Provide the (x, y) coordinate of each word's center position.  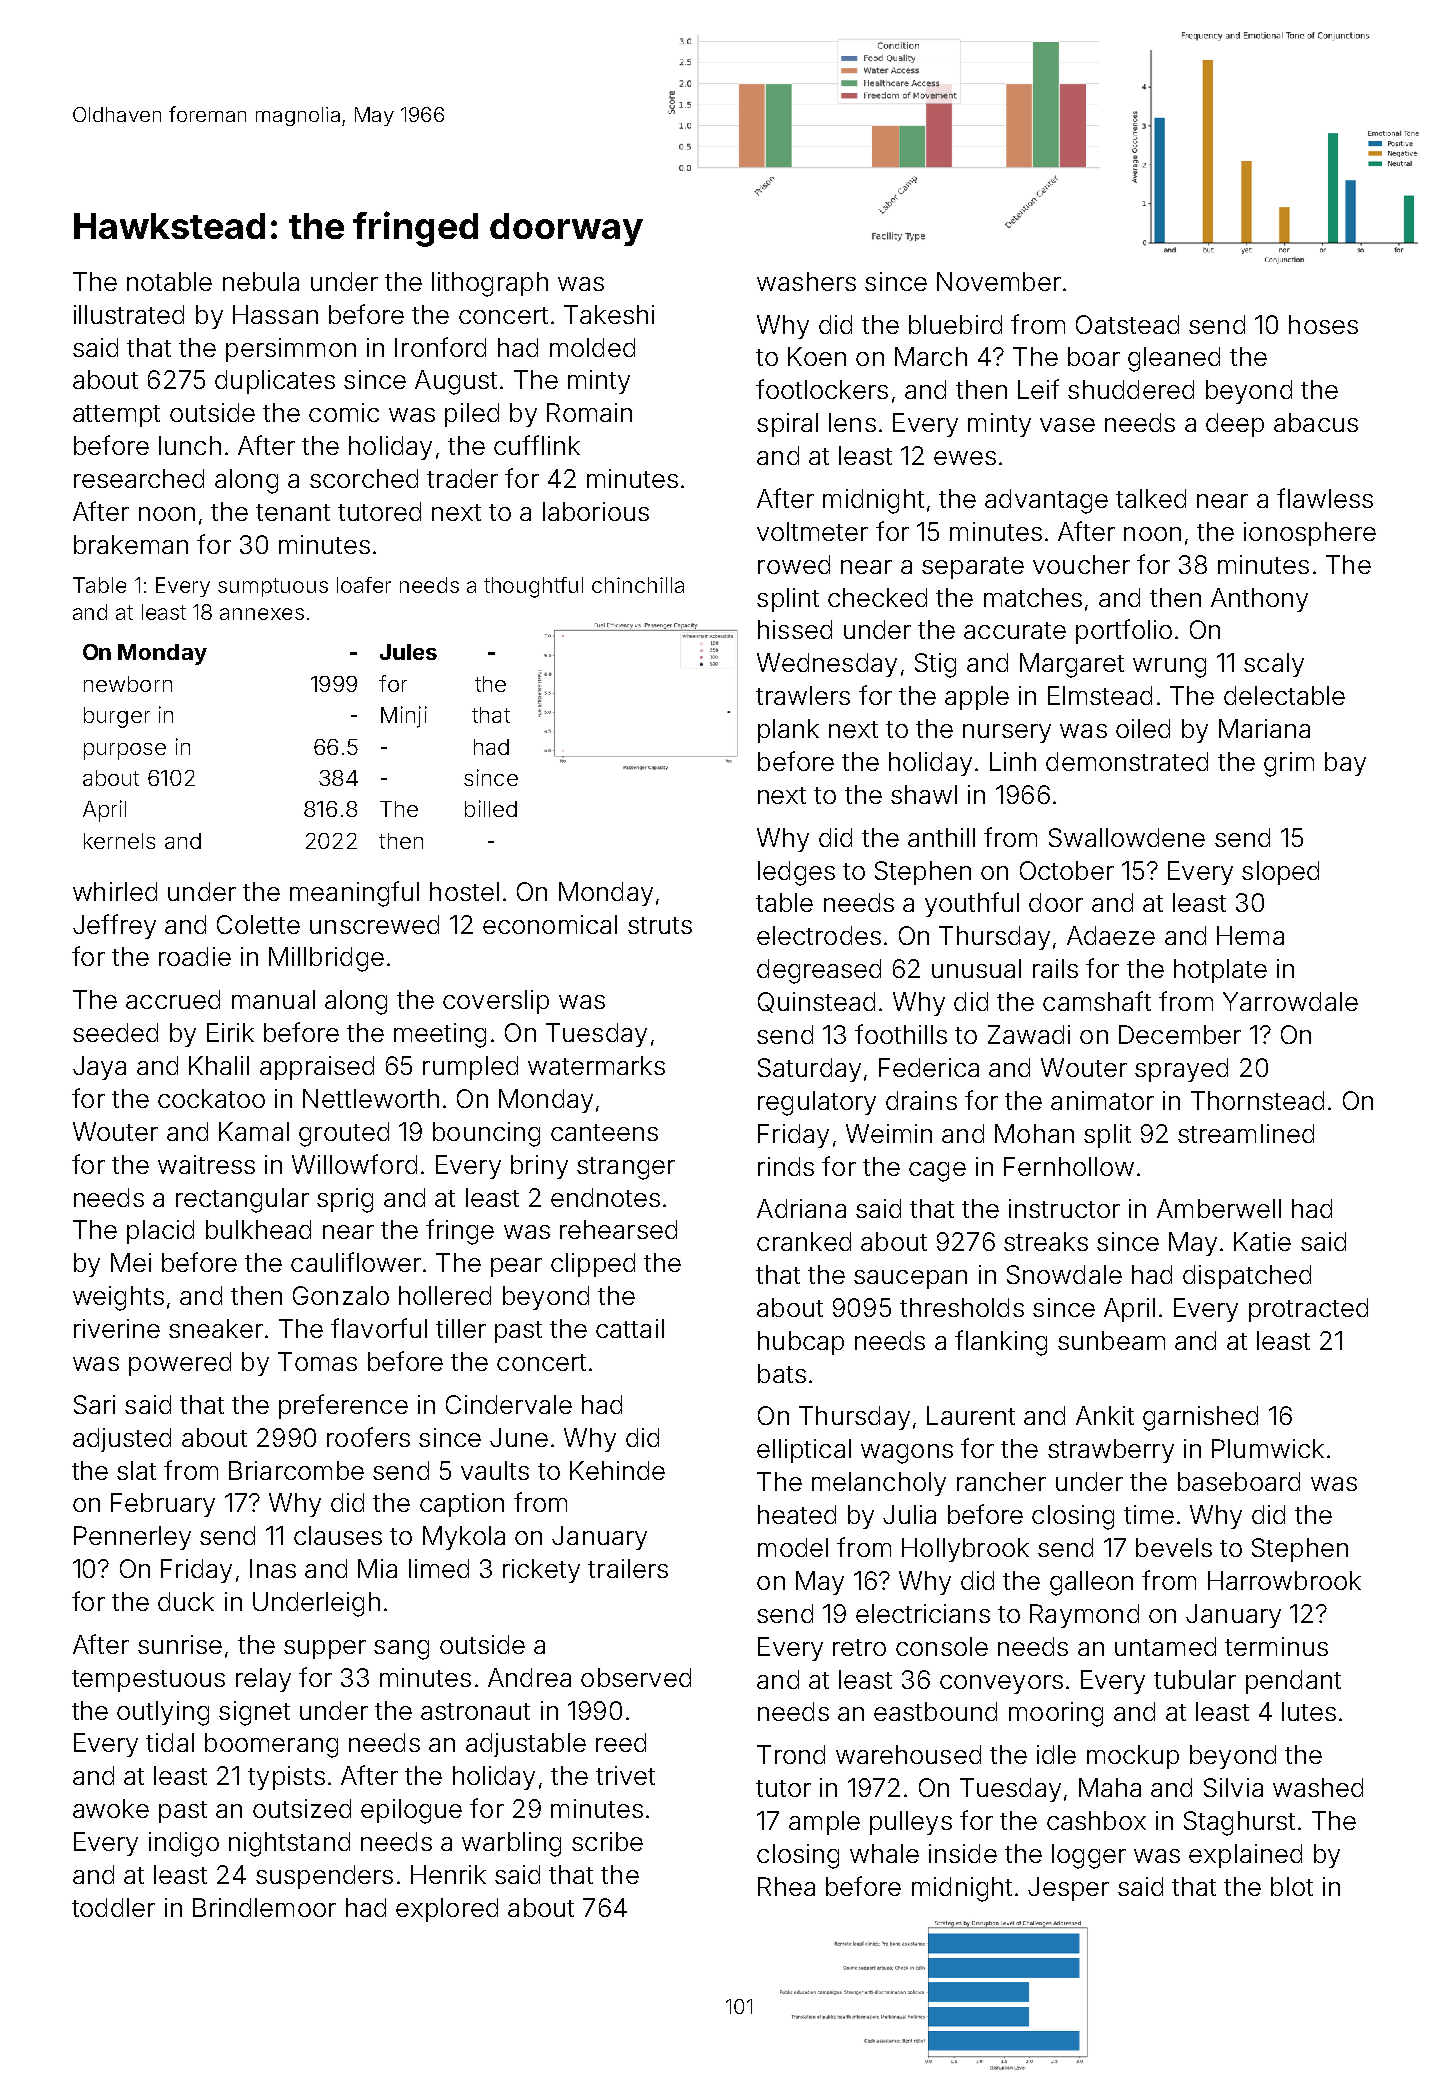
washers (806, 281)
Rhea (786, 1886)
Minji (404, 717)
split (1107, 1136)
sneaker (216, 1328)
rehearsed (618, 1229)
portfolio (1124, 631)
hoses (1323, 324)
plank (788, 731)
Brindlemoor (264, 1907)
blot (1292, 1886)
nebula (261, 281)
